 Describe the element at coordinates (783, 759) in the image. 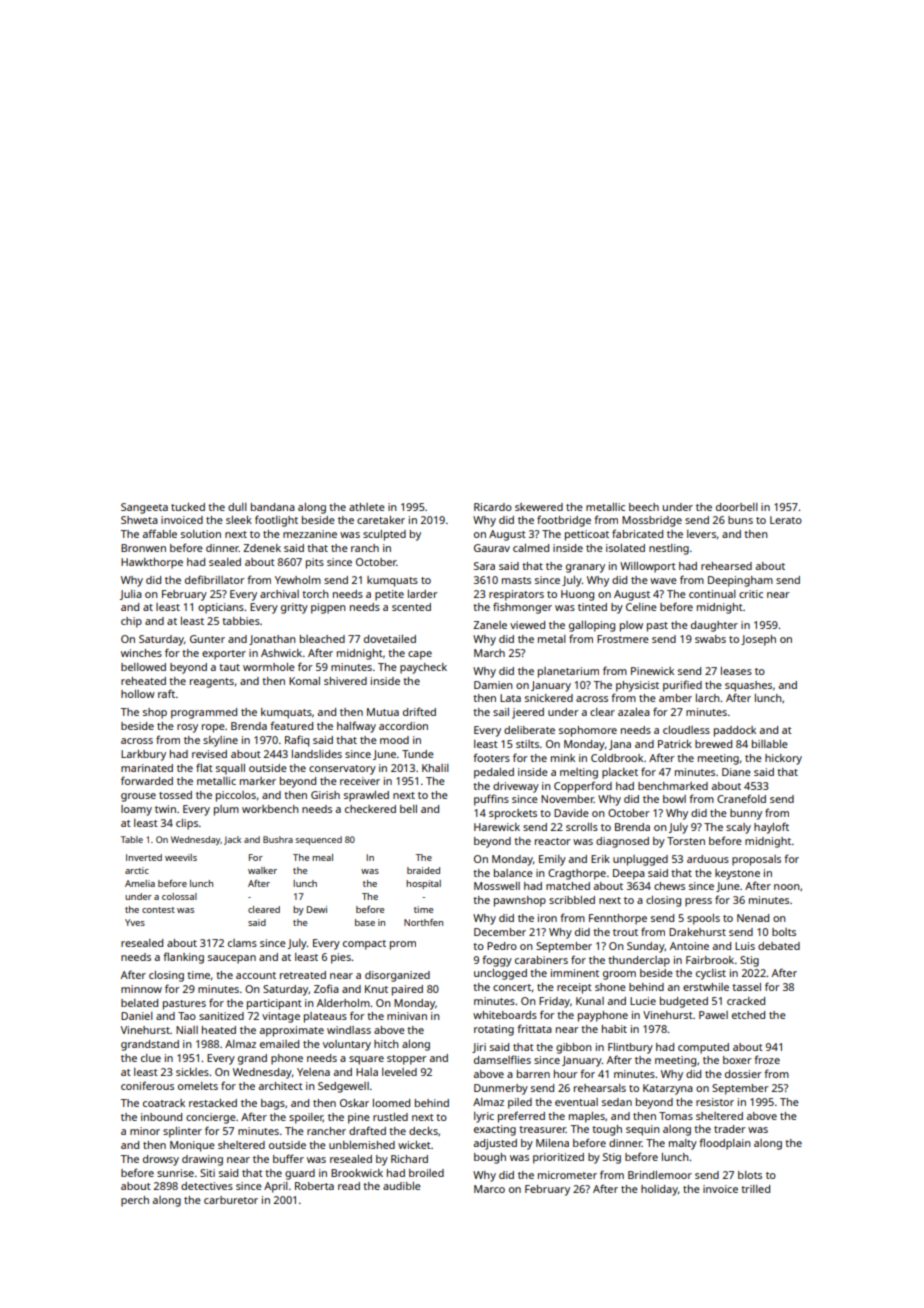

I see `hickory` at that location.
